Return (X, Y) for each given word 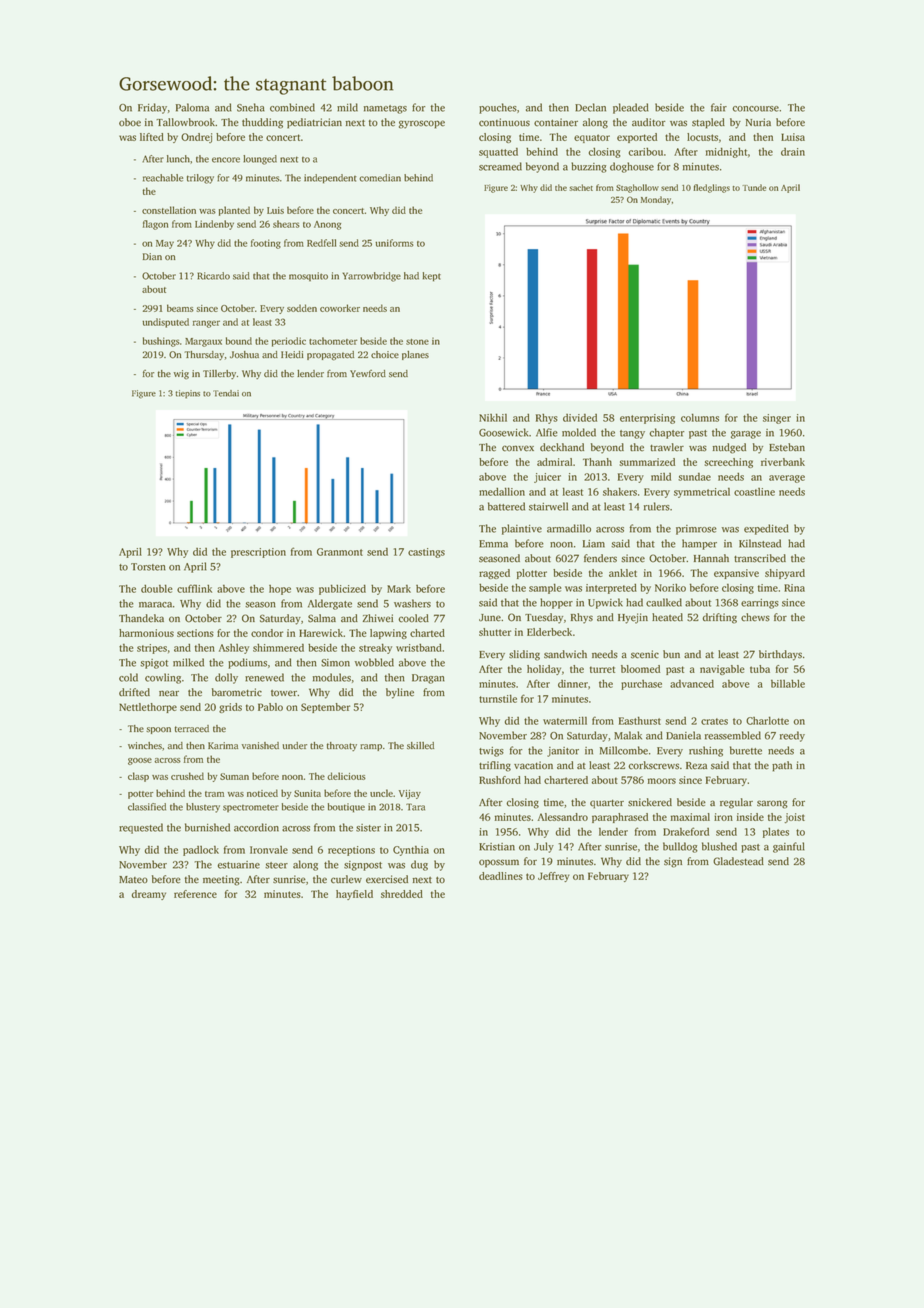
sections (195, 633)
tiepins (188, 394)
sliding (524, 655)
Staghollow (637, 188)
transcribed (760, 558)
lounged (260, 160)
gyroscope (422, 124)
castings (426, 553)
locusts (702, 137)
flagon (155, 225)
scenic (645, 654)
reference (195, 894)
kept (432, 277)
